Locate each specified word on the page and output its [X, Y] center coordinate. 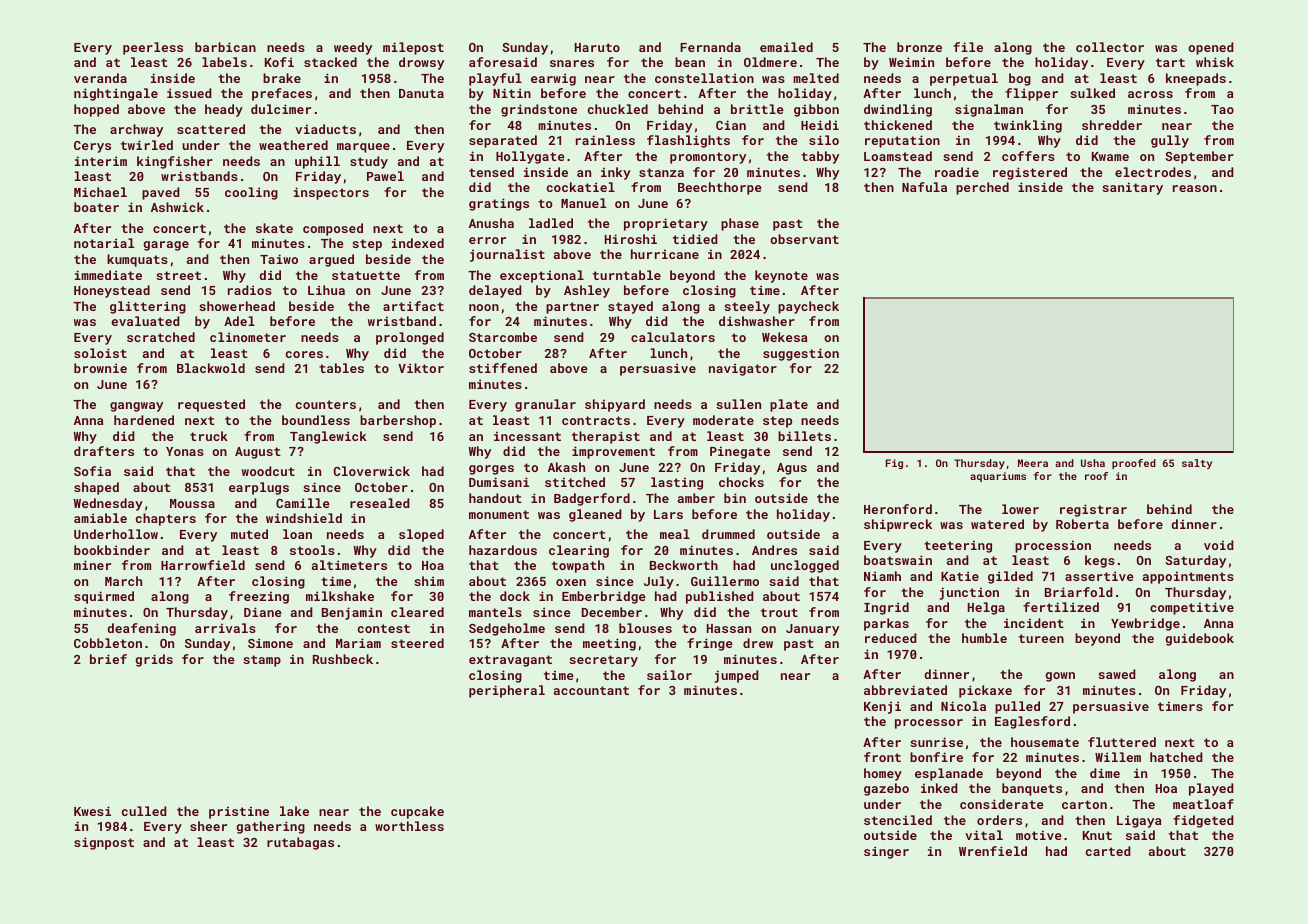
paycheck [808, 307]
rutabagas [300, 843]
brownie [100, 368]
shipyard [615, 405]
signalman [989, 110]
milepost [413, 48]
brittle [757, 109]
